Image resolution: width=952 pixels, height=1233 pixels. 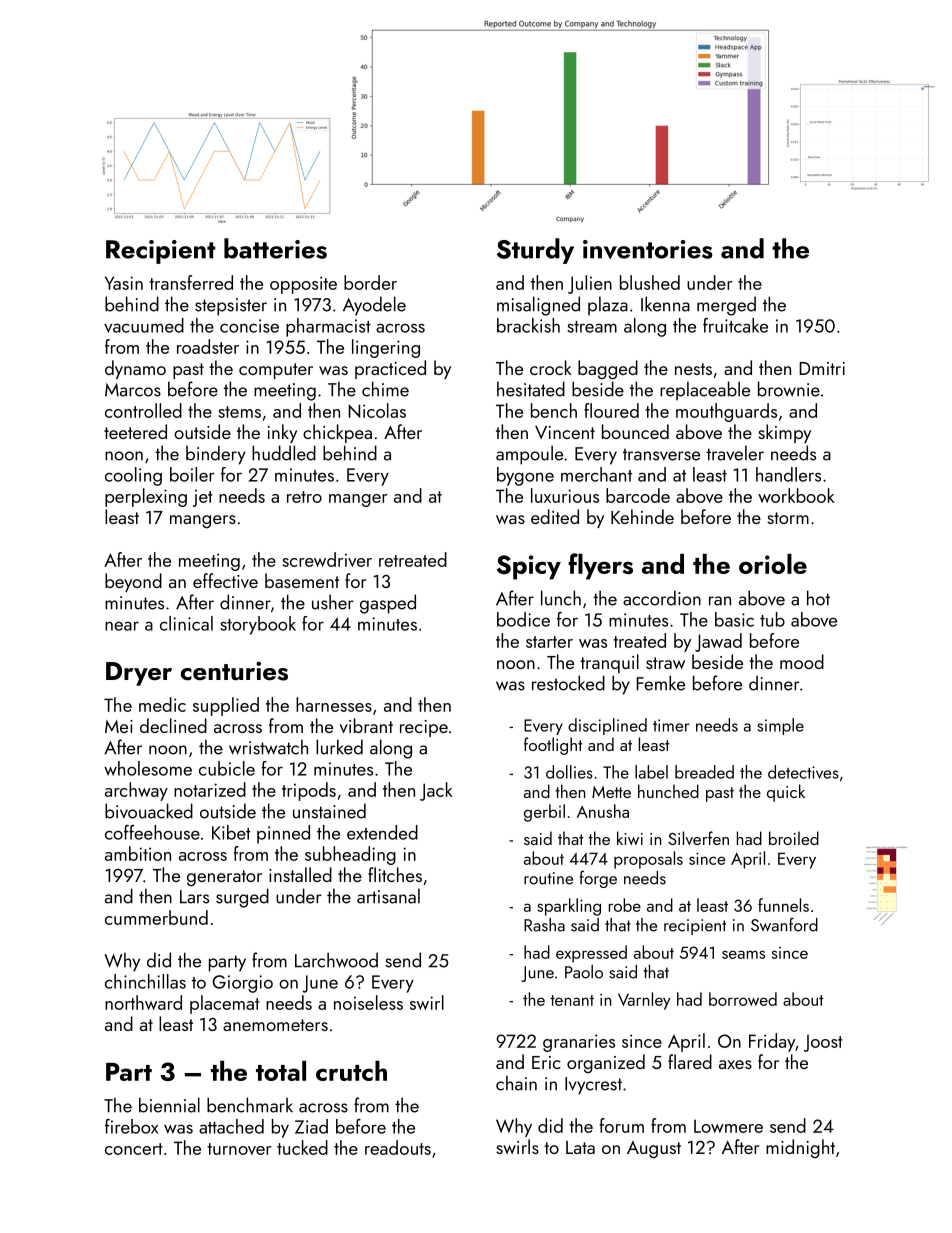 I want to click on gasped, so click(x=388, y=604).
